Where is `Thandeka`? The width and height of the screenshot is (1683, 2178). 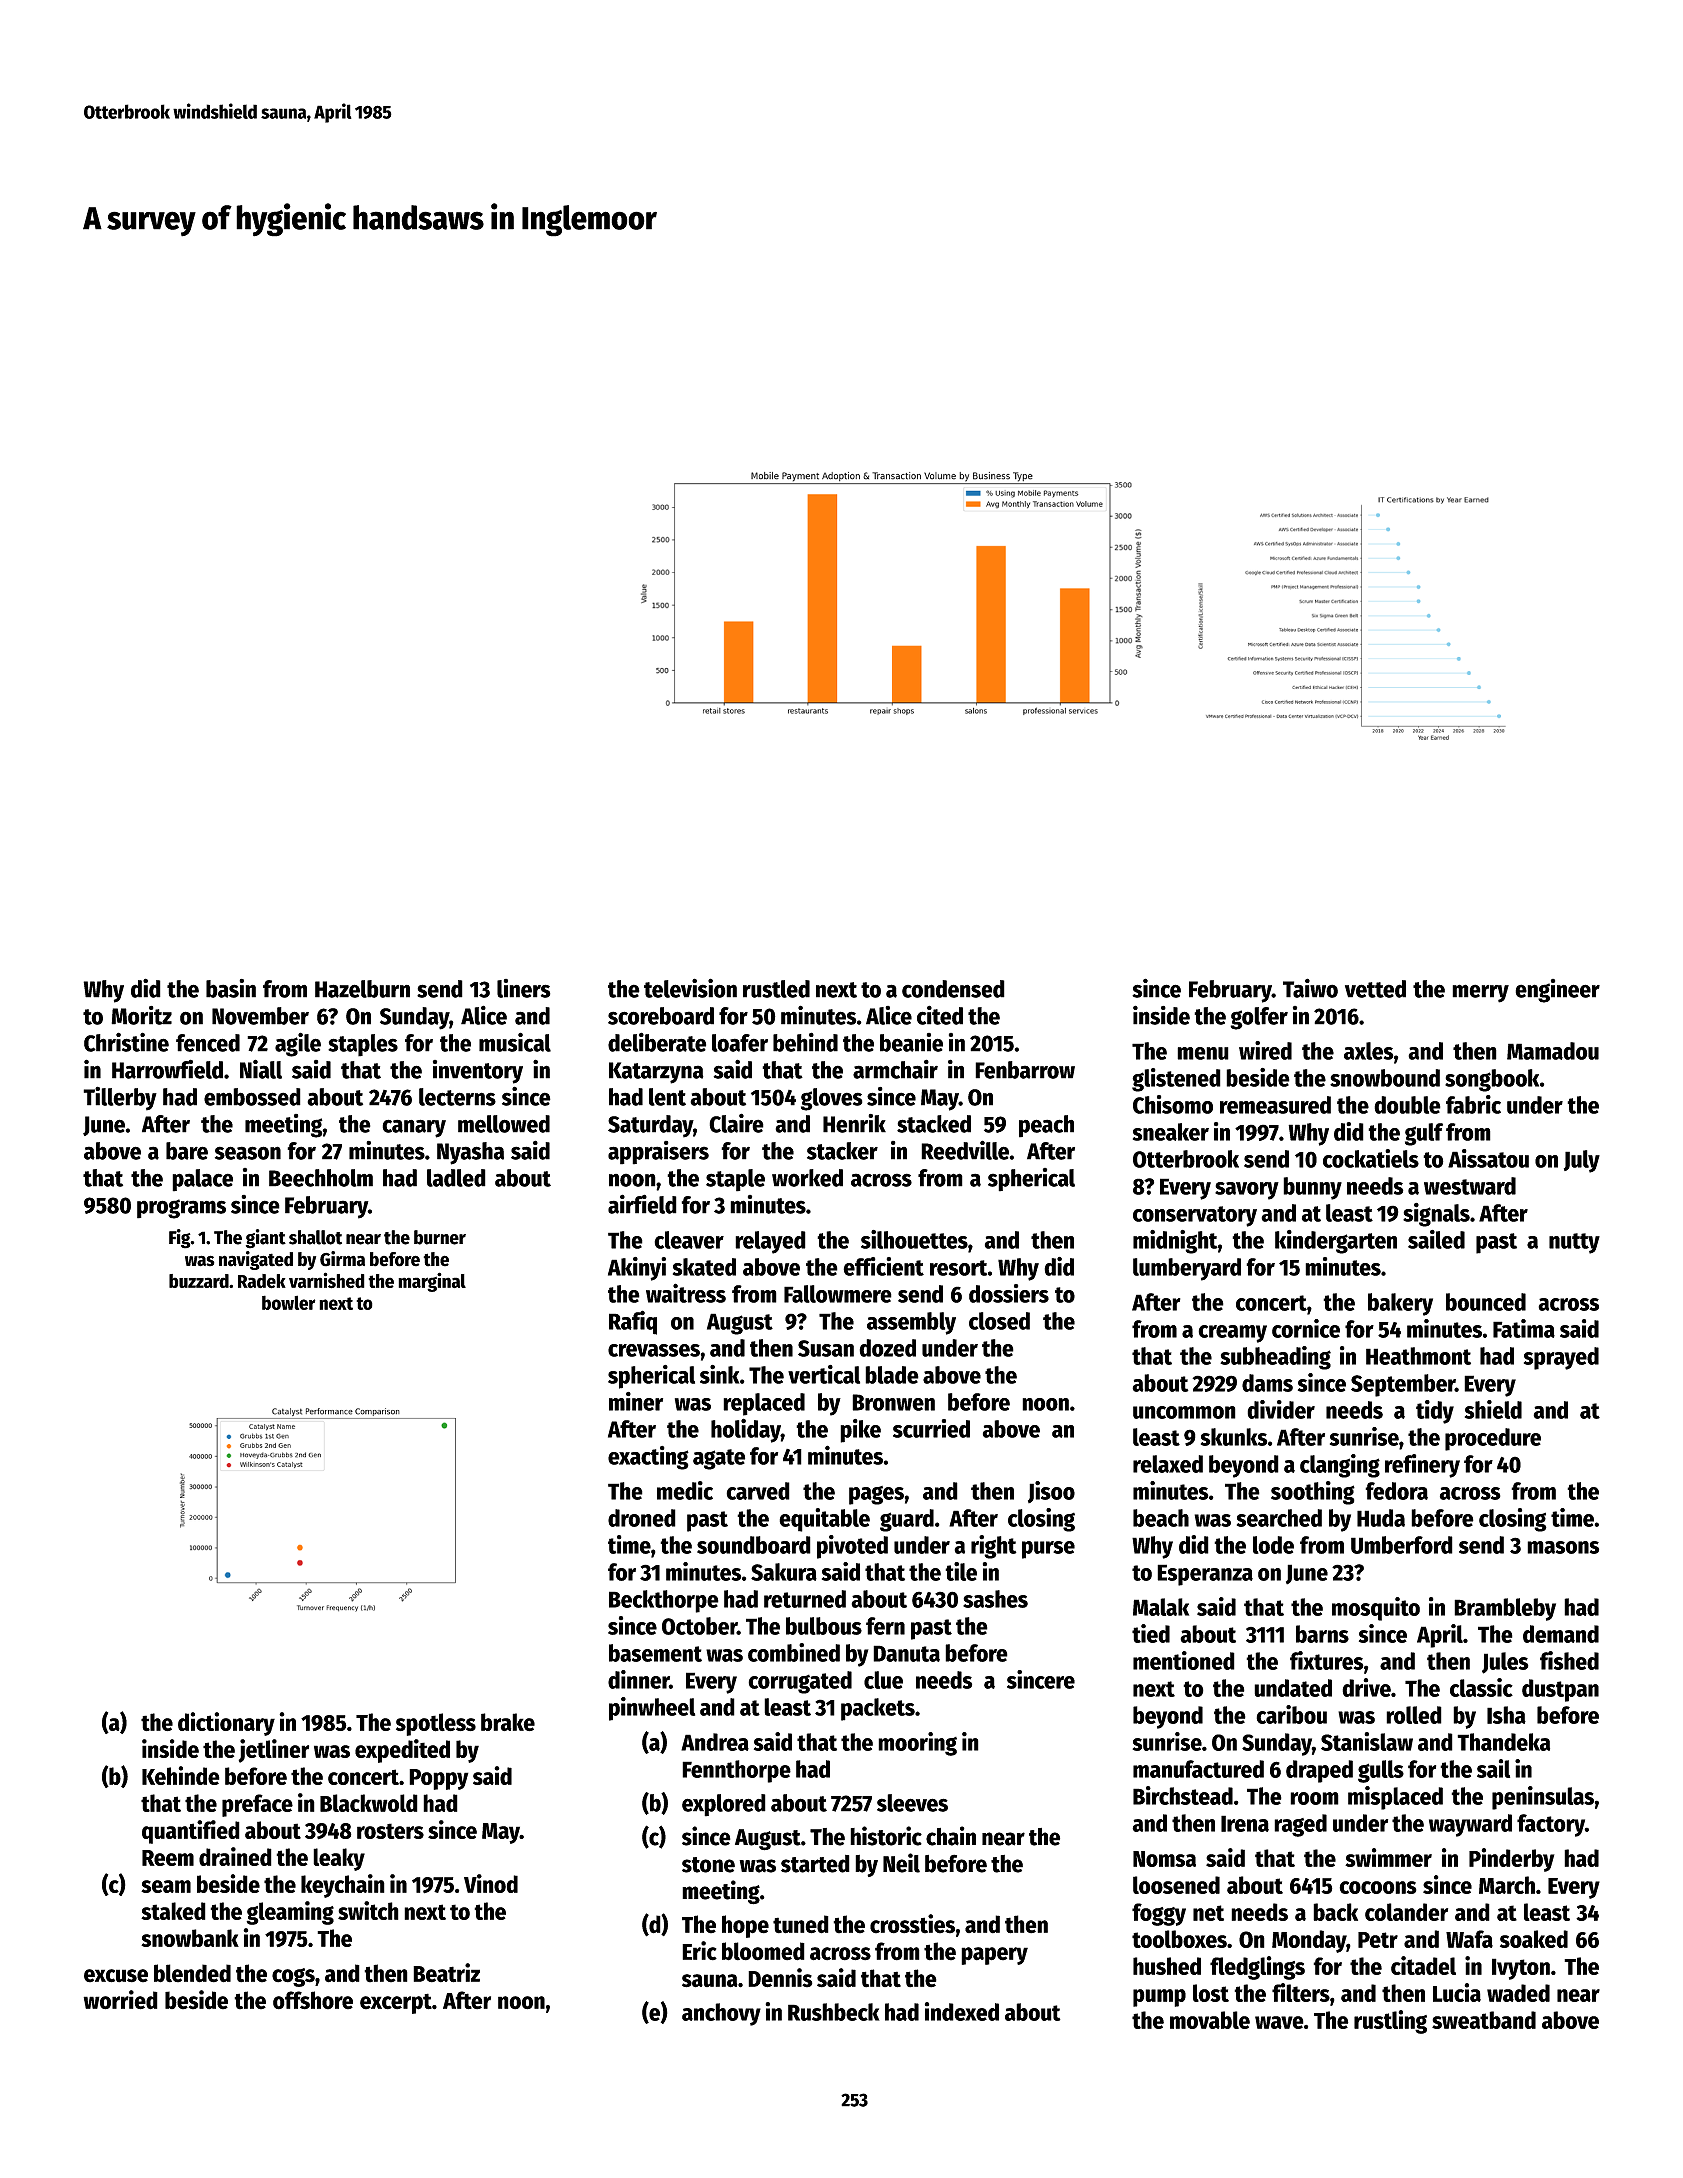 Thandeka is located at coordinates (1503, 1742).
